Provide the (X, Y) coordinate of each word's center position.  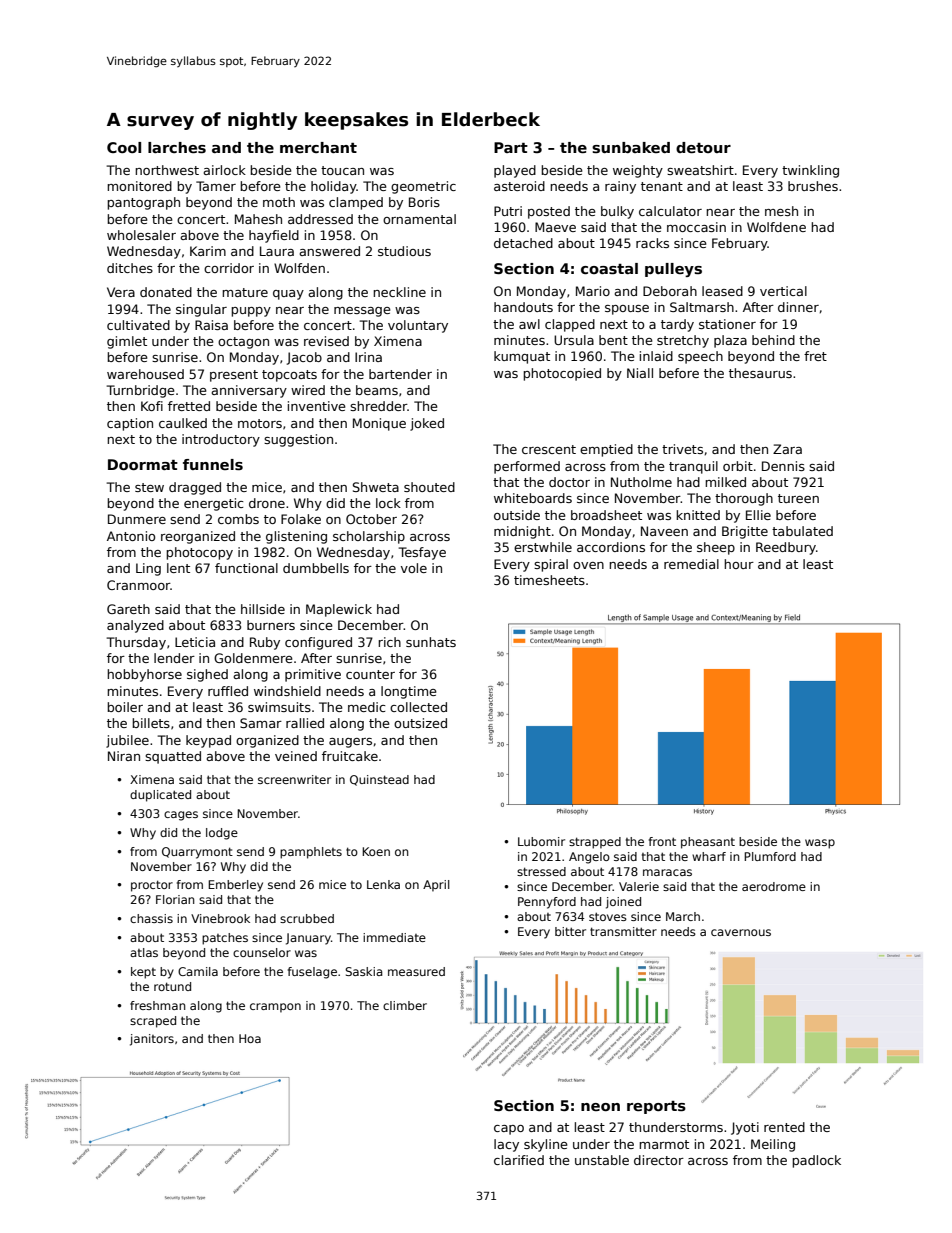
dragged (195, 488)
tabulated (802, 531)
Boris (424, 202)
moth (279, 202)
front (662, 841)
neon (600, 1107)
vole (414, 568)
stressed (541, 871)
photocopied (562, 374)
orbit (738, 466)
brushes (813, 186)
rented (784, 1127)
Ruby (265, 643)
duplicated (160, 796)
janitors (152, 1040)
